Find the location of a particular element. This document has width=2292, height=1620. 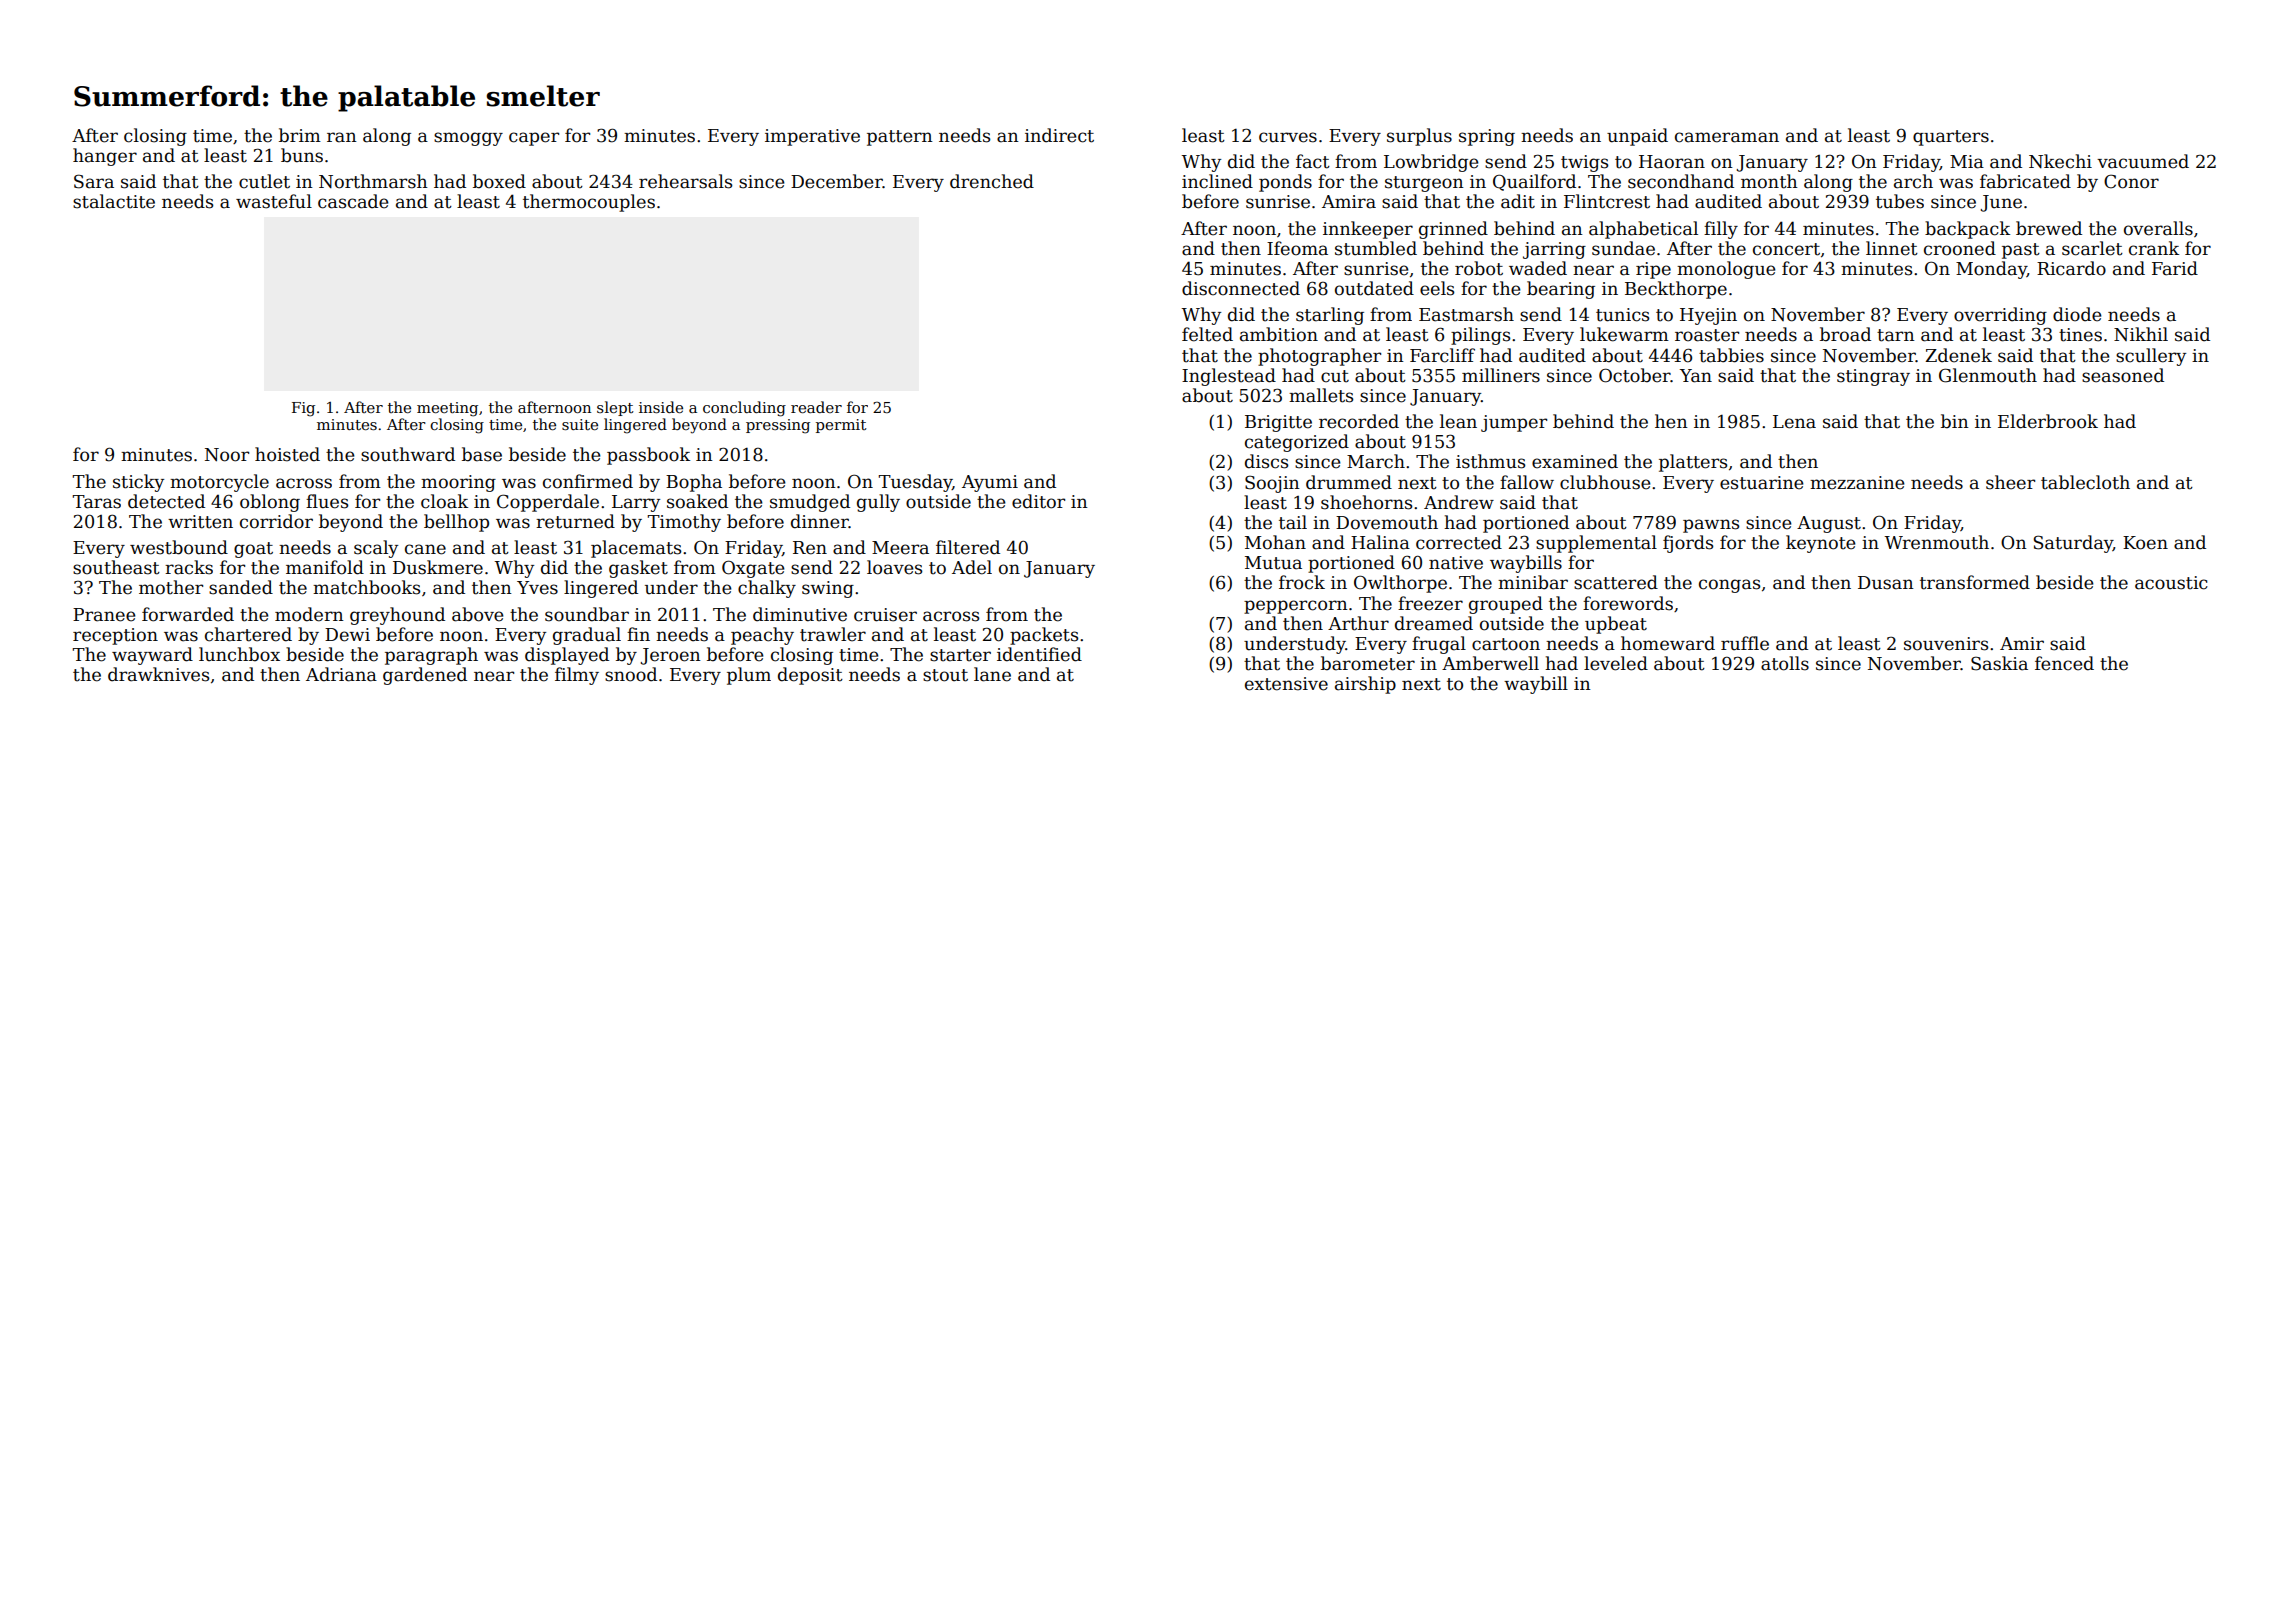

acoustic is located at coordinates (2171, 583).
